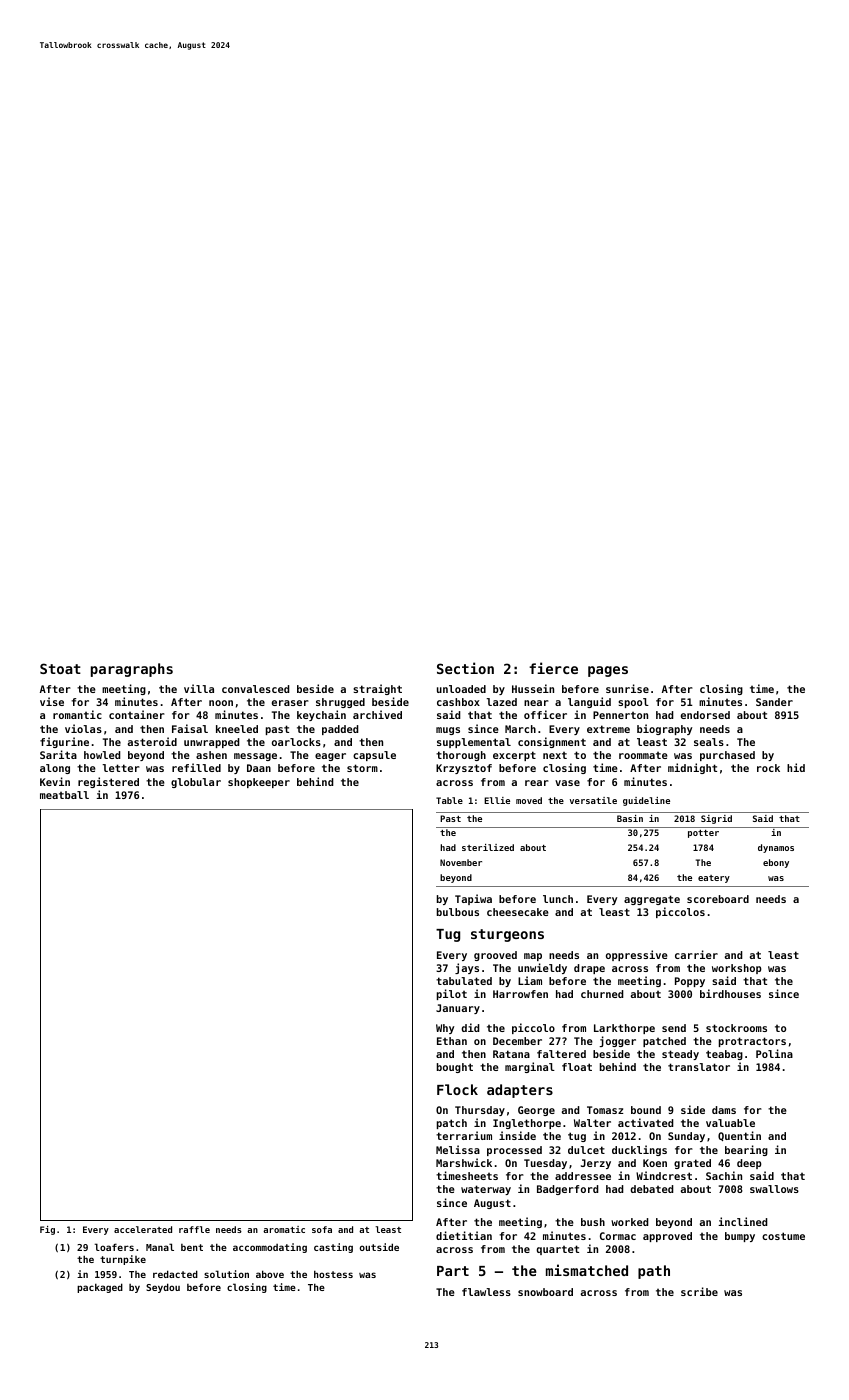  What do you see at coordinates (143, 1229) in the document?
I see `accelerated` at bounding box center [143, 1229].
